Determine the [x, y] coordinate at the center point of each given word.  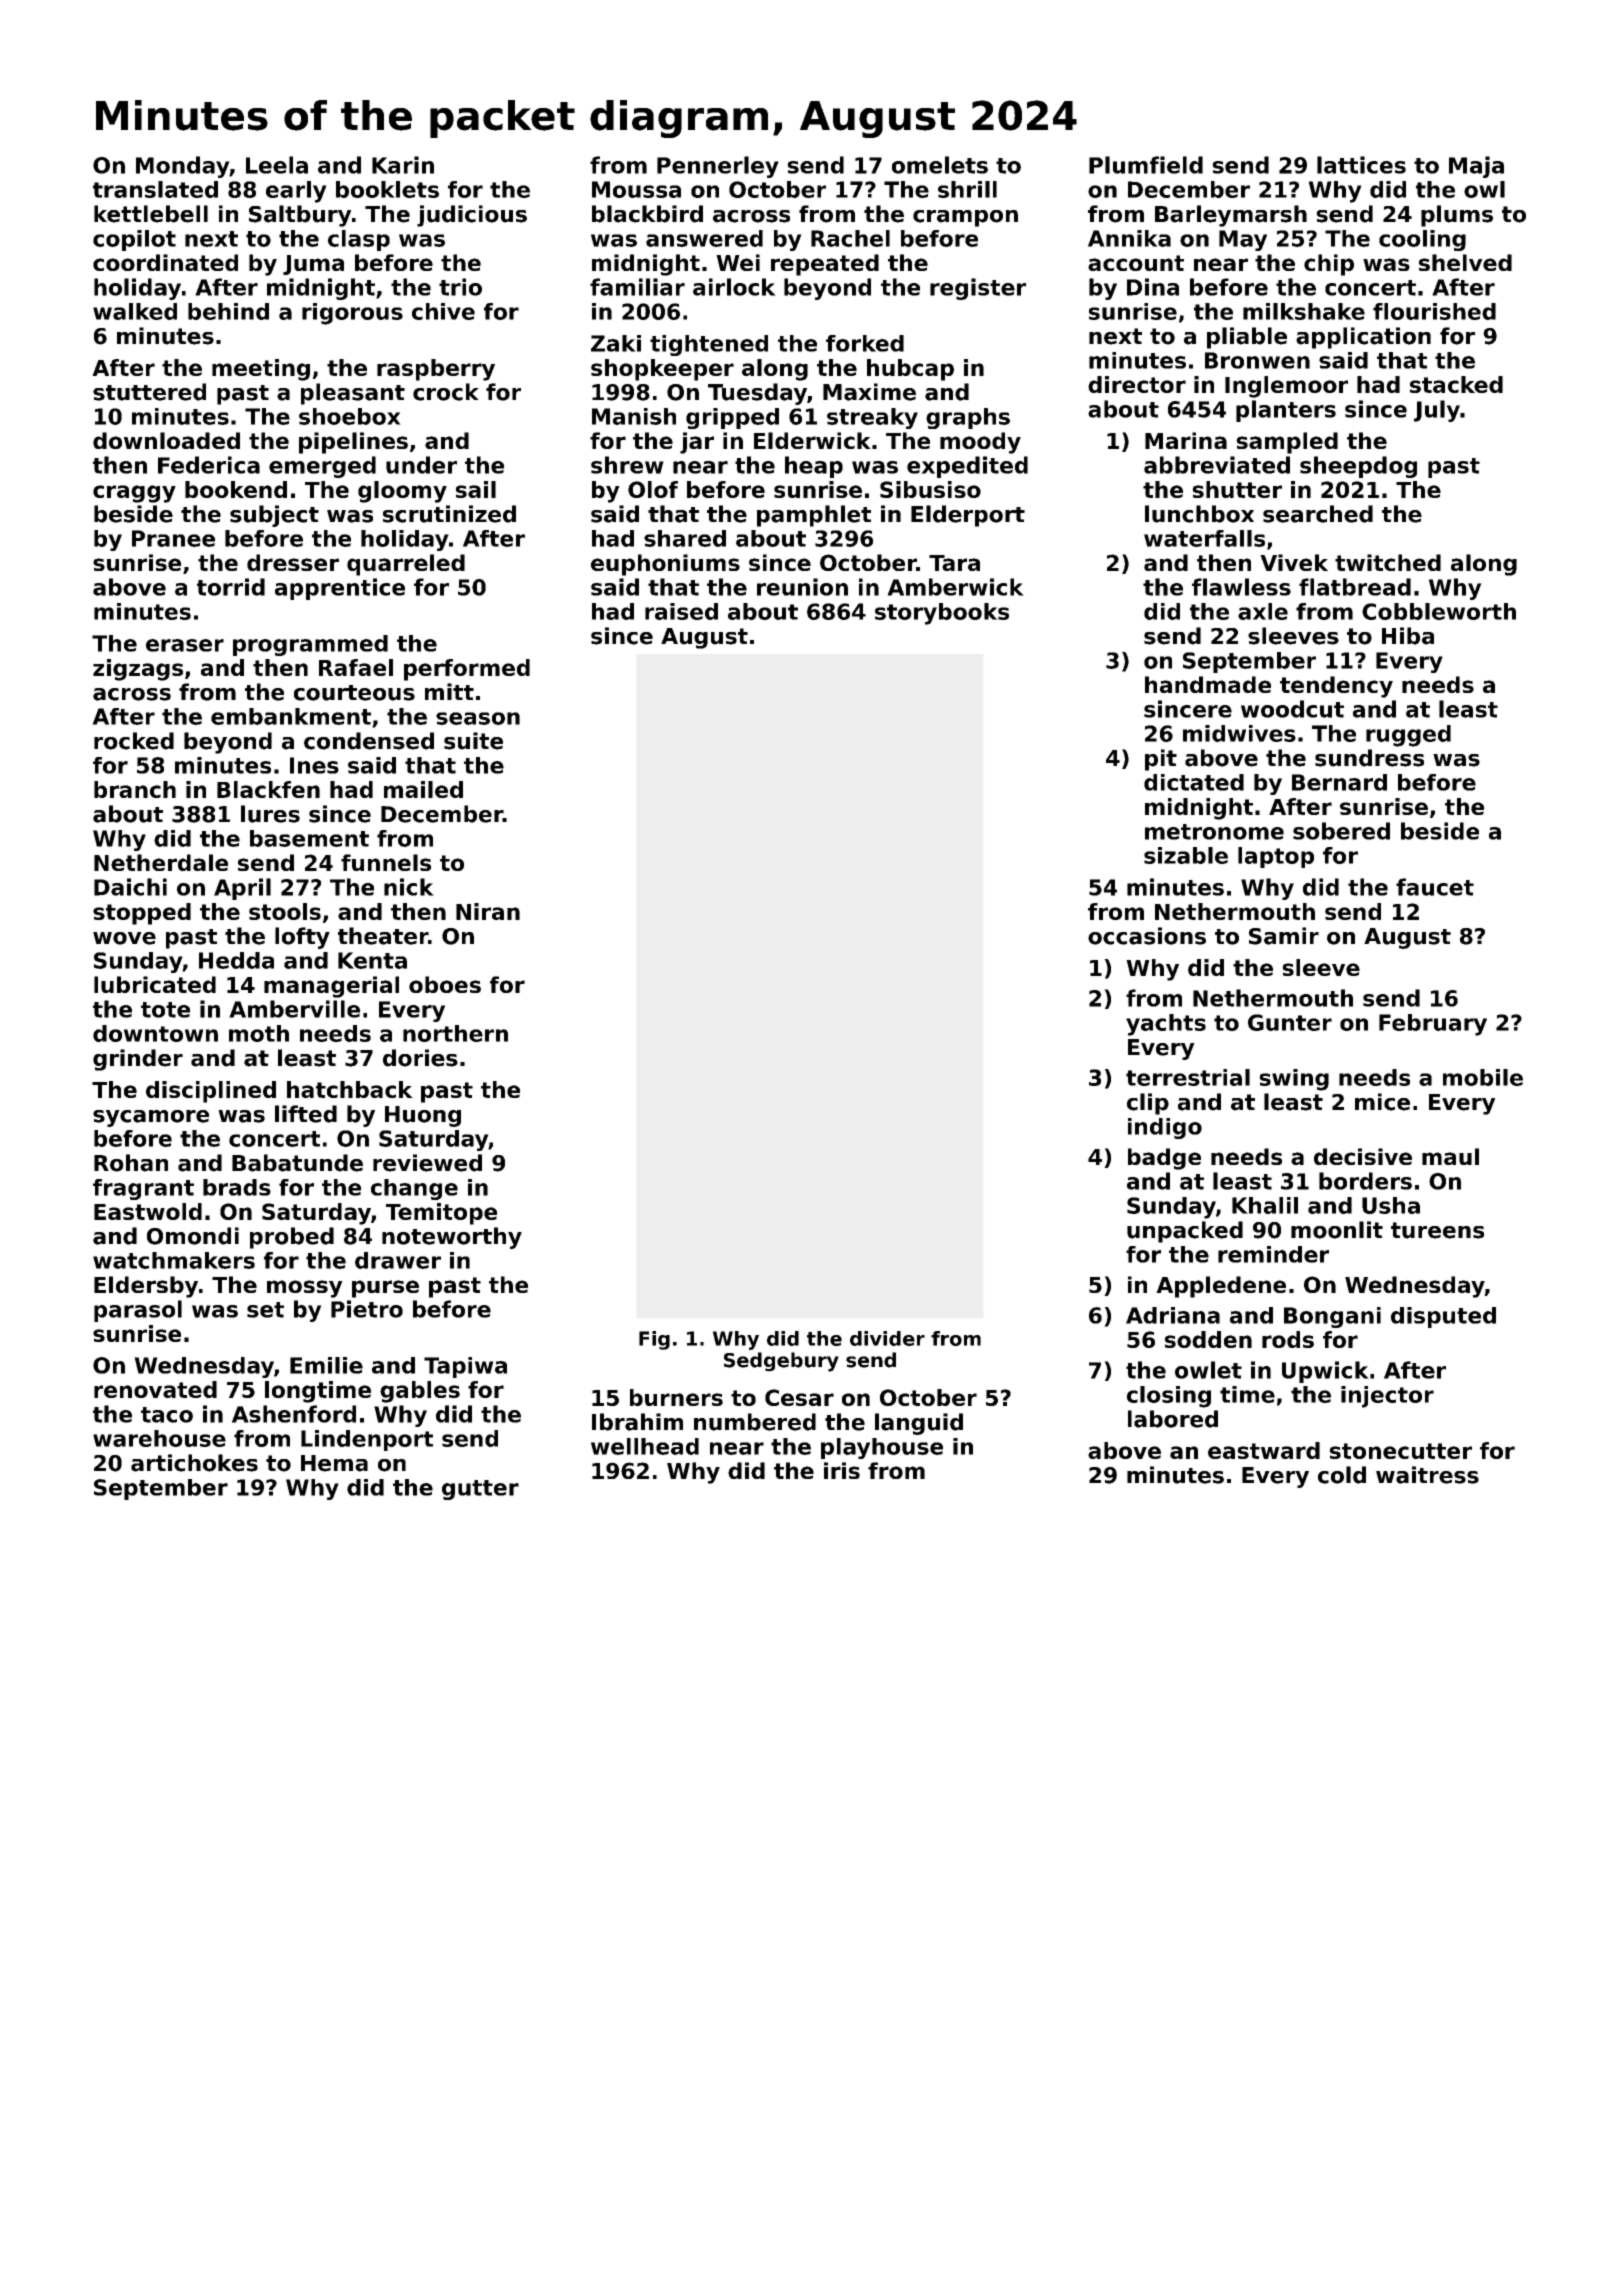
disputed [1443, 1317]
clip [1148, 1104]
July [1437, 411]
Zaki [616, 343]
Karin [403, 165]
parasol [138, 1311]
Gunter [1290, 1022]
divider [887, 1338]
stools [285, 911]
